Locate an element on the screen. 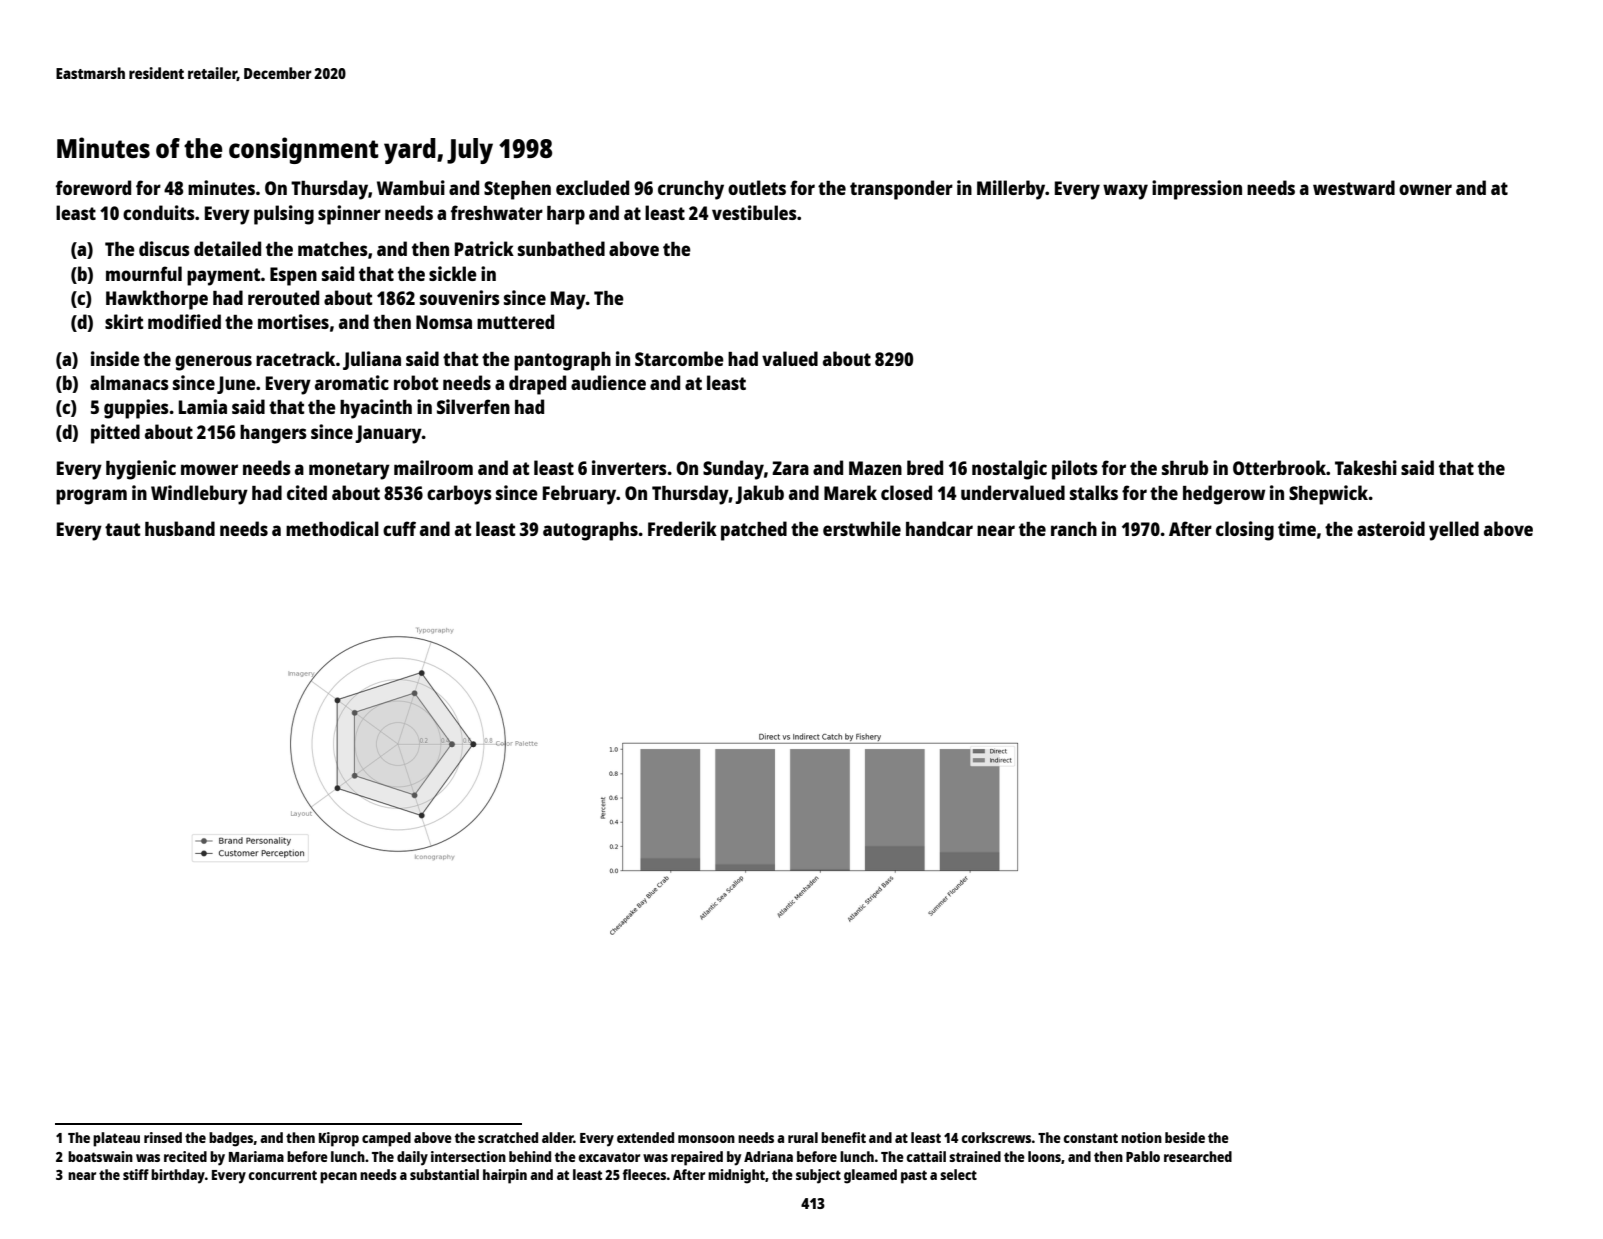 The image size is (1603, 1239). taut is located at coordinates (122, 529).
